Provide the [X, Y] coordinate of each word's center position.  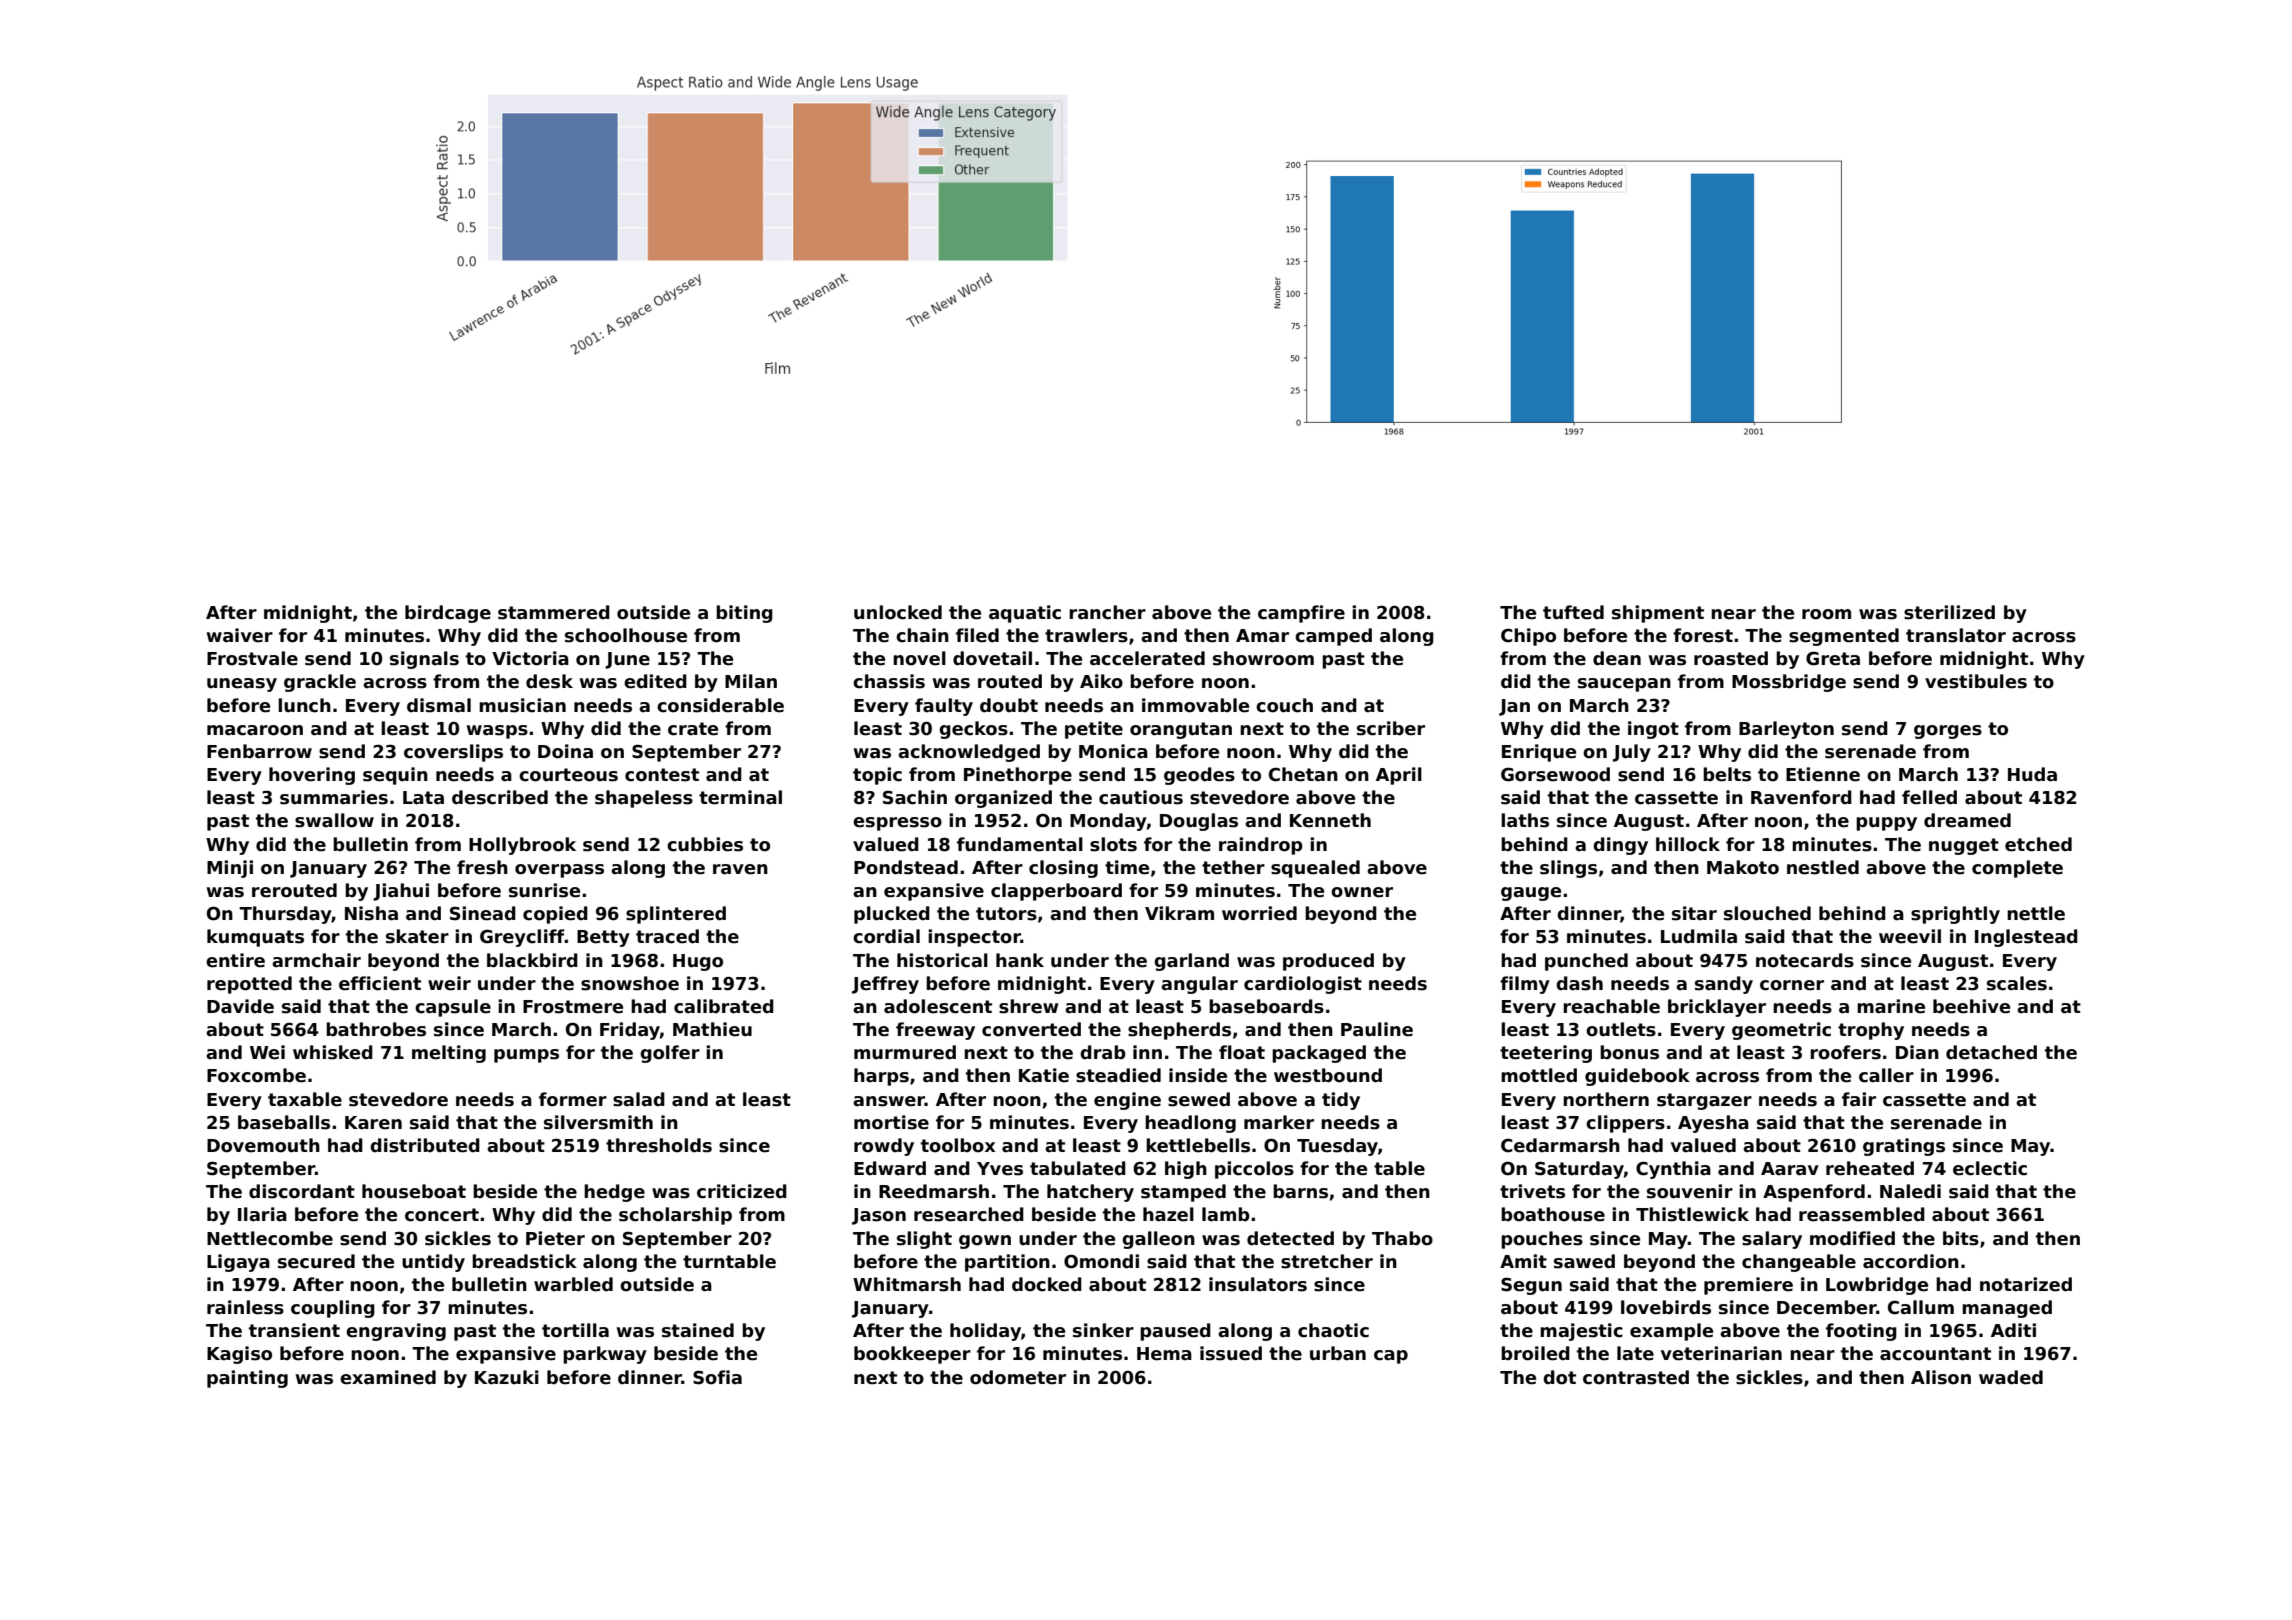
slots [1113, 844]
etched [2038, 844]
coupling [333, 1309]
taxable [305, 1099]
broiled [1535, 1353]
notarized [2026, 1284]
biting [744, 614]
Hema [1164, 1354]
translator [1956, 635]
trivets [1532, 1191]
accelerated [1147, 658]
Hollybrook [522, 846]
